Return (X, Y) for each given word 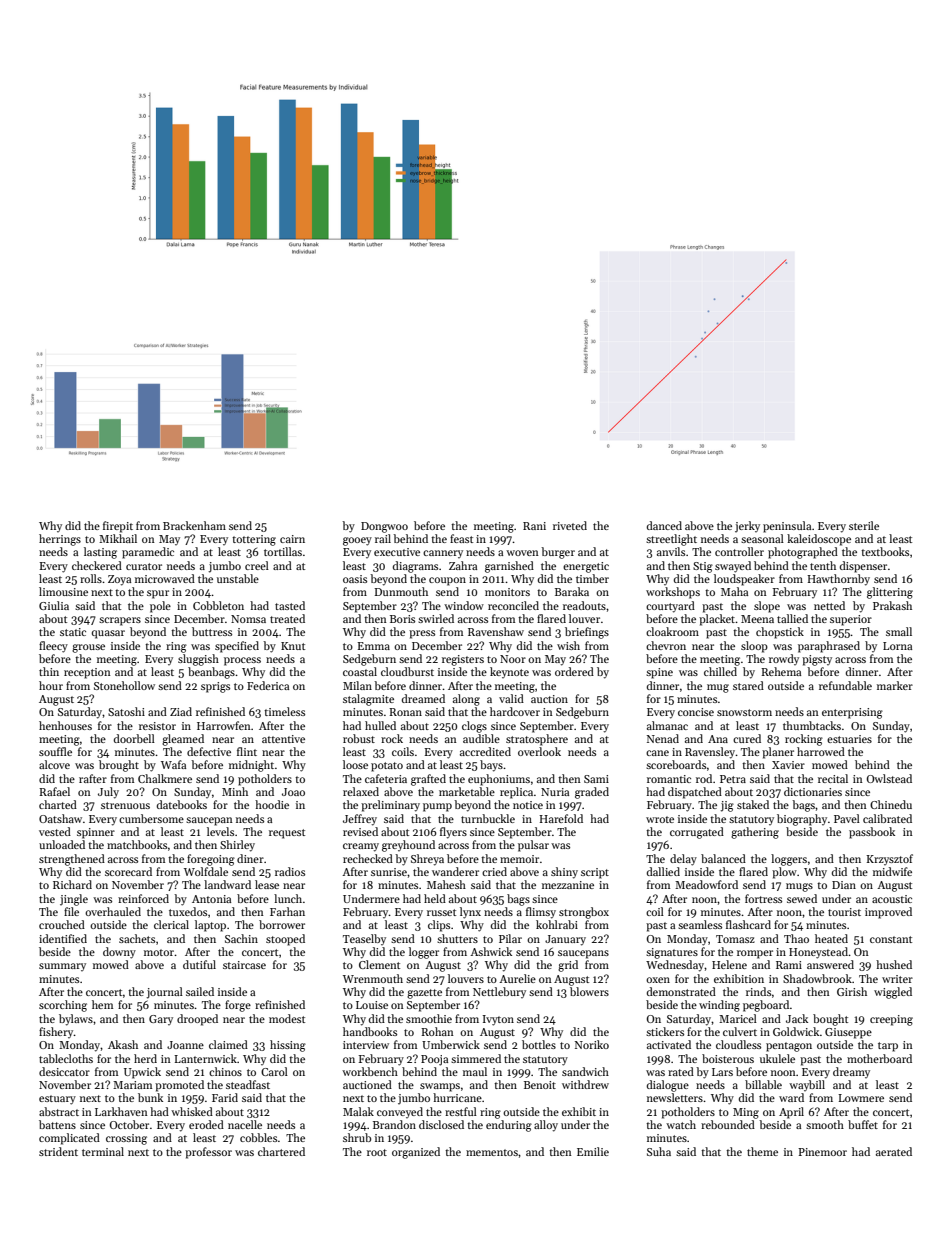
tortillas (283, 551)
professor (208, 1153)
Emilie (593, 1151)
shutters (457, 938)
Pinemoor (822, 1152)
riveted (570, 525)
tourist (844, 912)
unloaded (62, 844)
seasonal (762, 538)
